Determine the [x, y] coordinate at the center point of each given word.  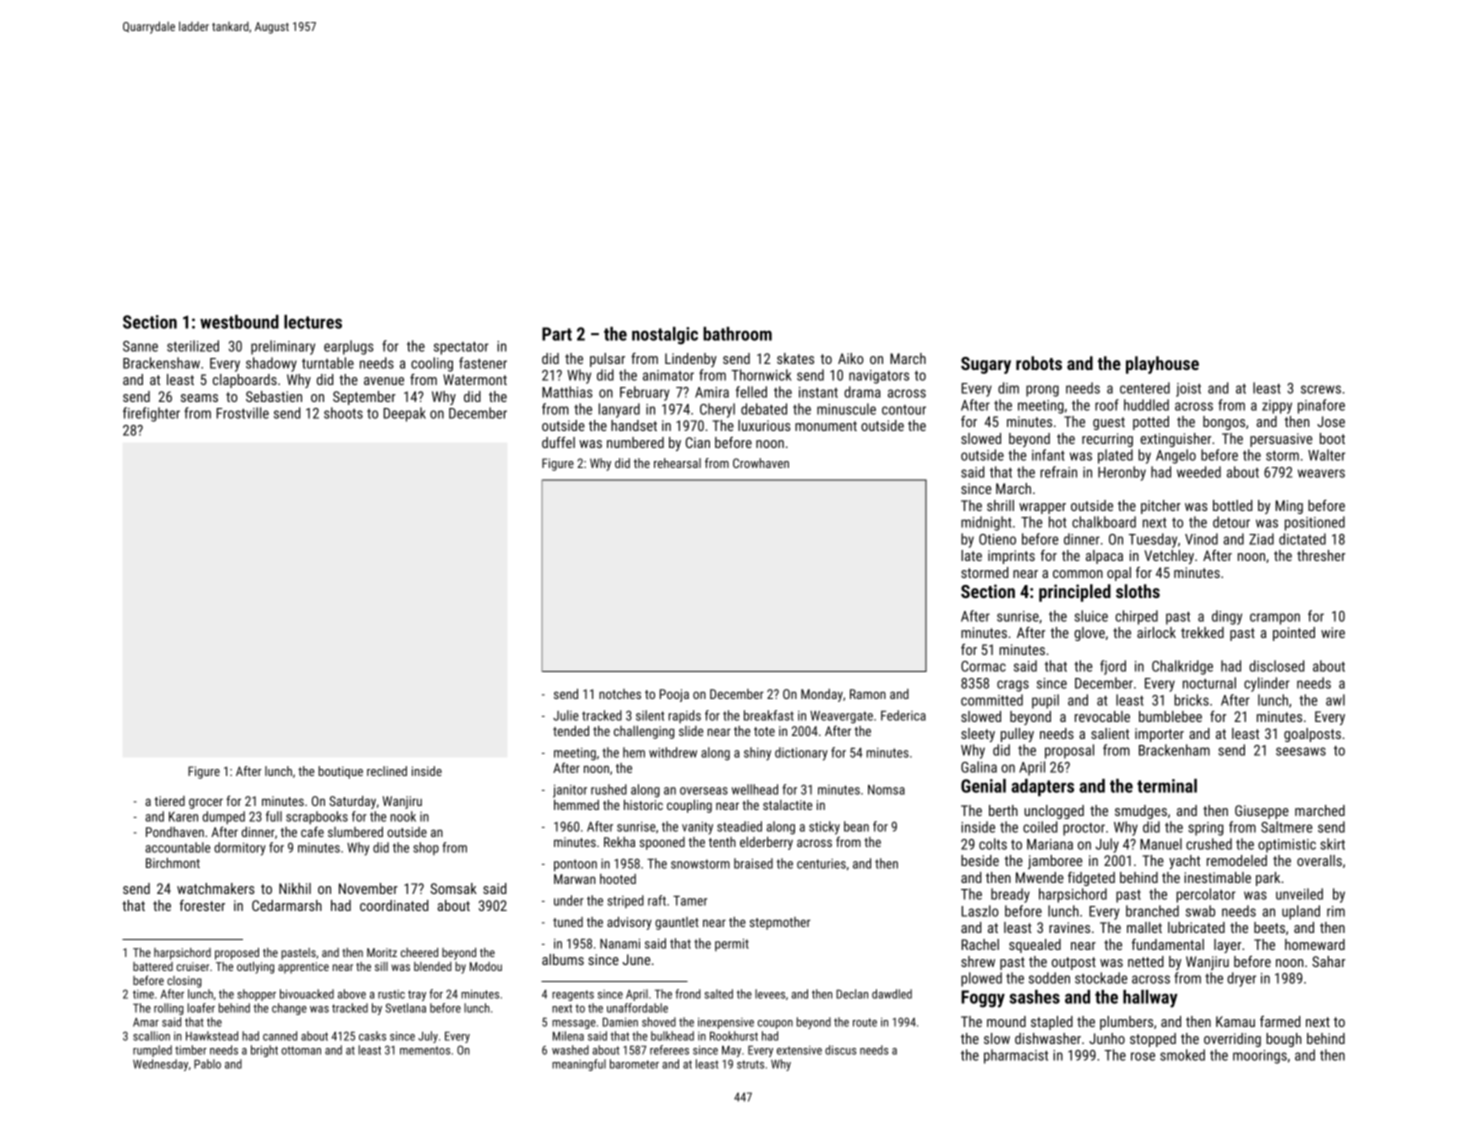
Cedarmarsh [287, 905]
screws [1321, 389]
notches [620, 694]
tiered [169, 801]
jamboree [1055, 862]
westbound [239, 322]
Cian [698, 442]
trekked [1202, 632]
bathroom [737, 334]
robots [1039, 363]
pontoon [575, 865]
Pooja [674, 695]
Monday [822, 695]
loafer [201, 1008]
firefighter [151, 414]
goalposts [1312, 735]
